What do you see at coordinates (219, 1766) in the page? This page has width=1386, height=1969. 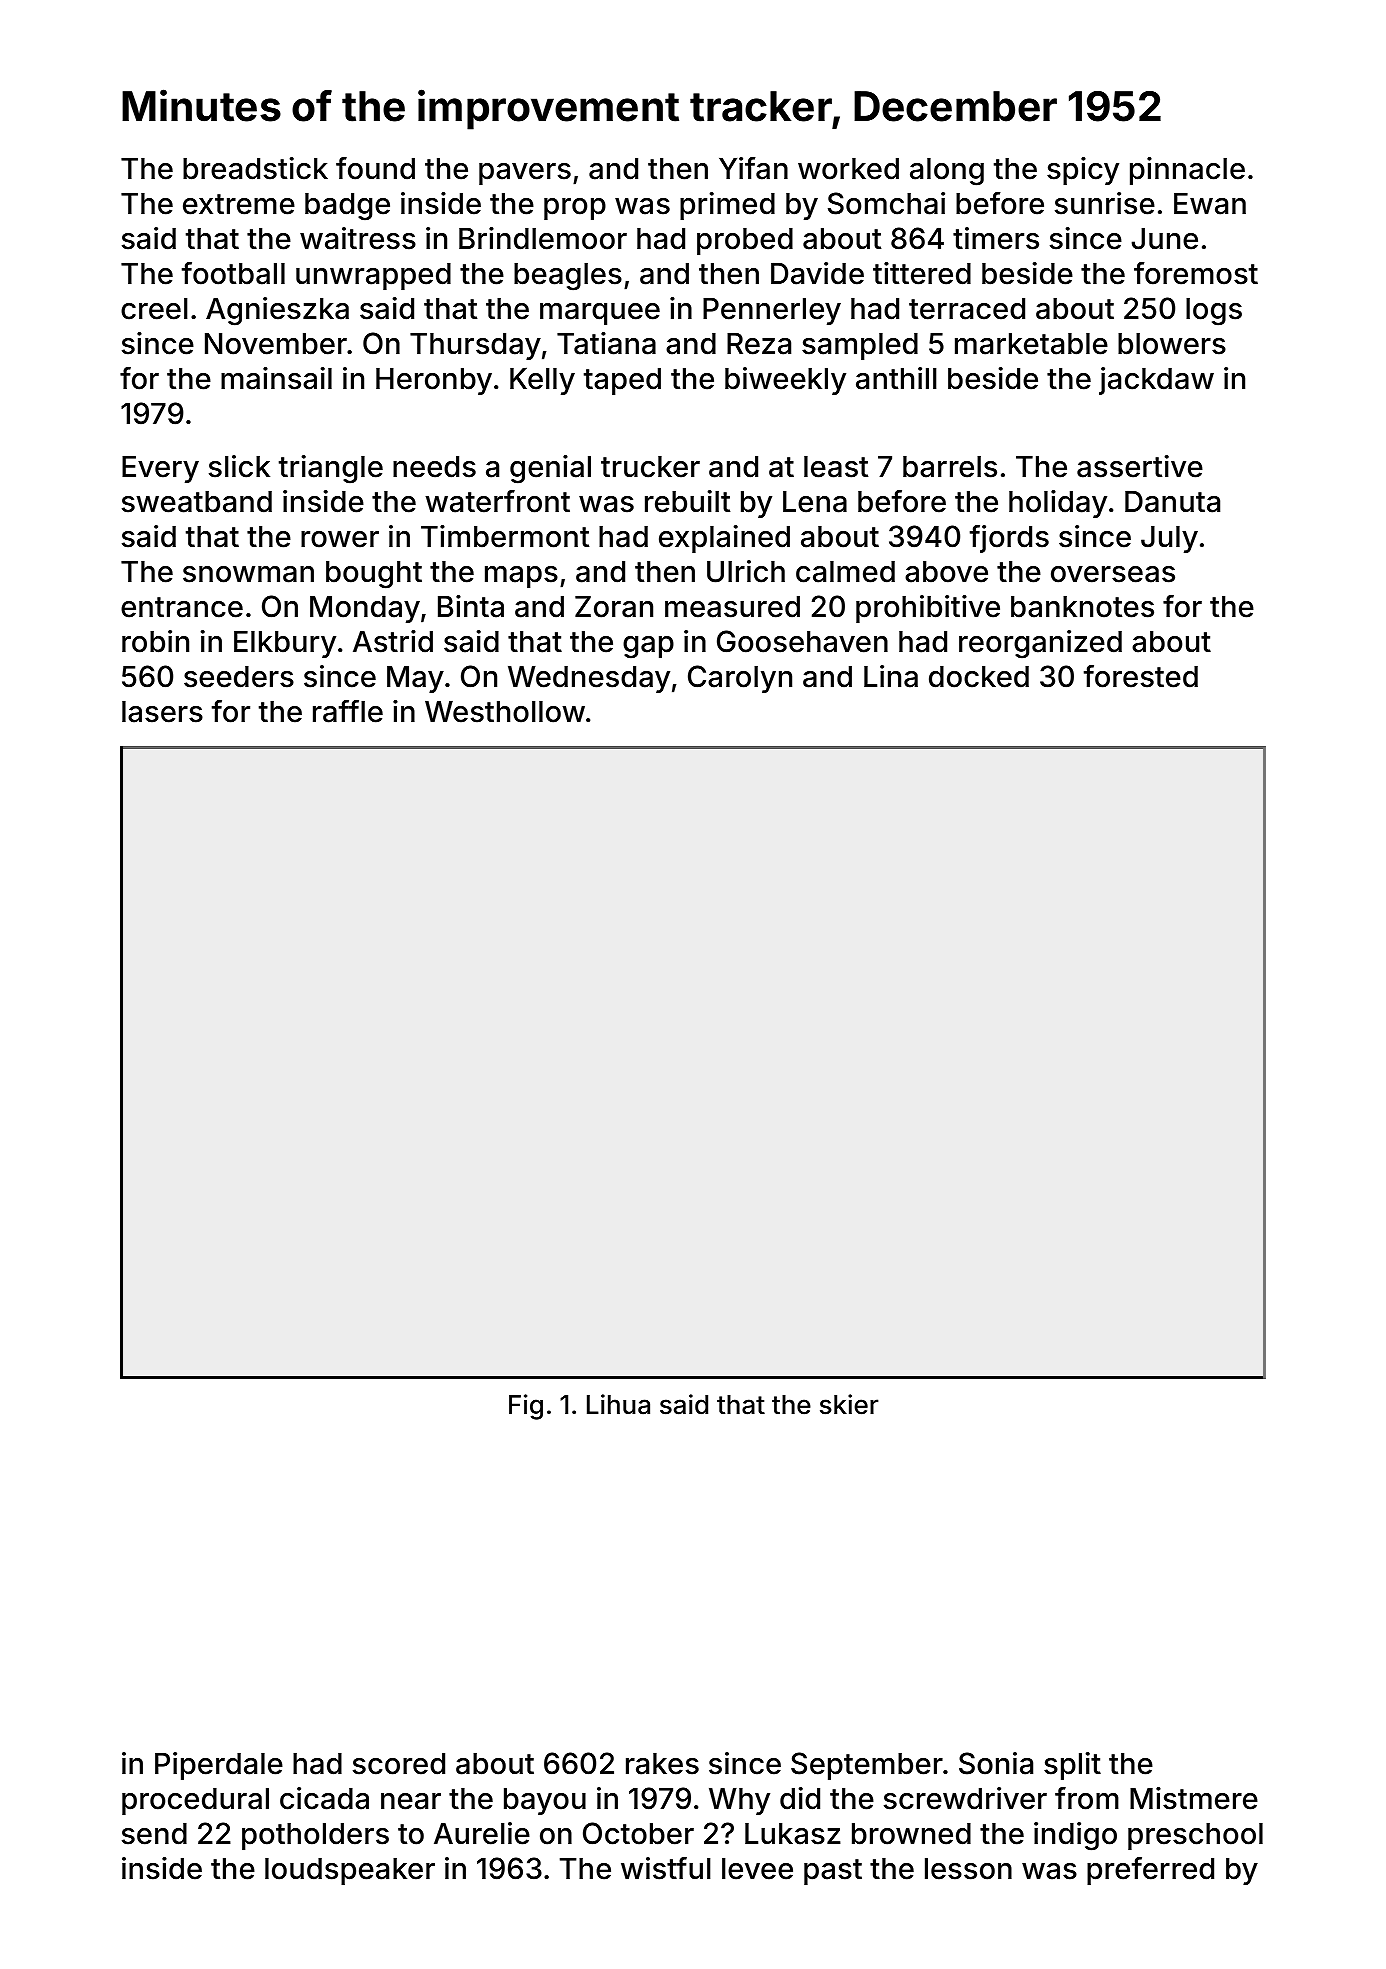 I see `Piperdale` at bounding box center [219, 1766].
